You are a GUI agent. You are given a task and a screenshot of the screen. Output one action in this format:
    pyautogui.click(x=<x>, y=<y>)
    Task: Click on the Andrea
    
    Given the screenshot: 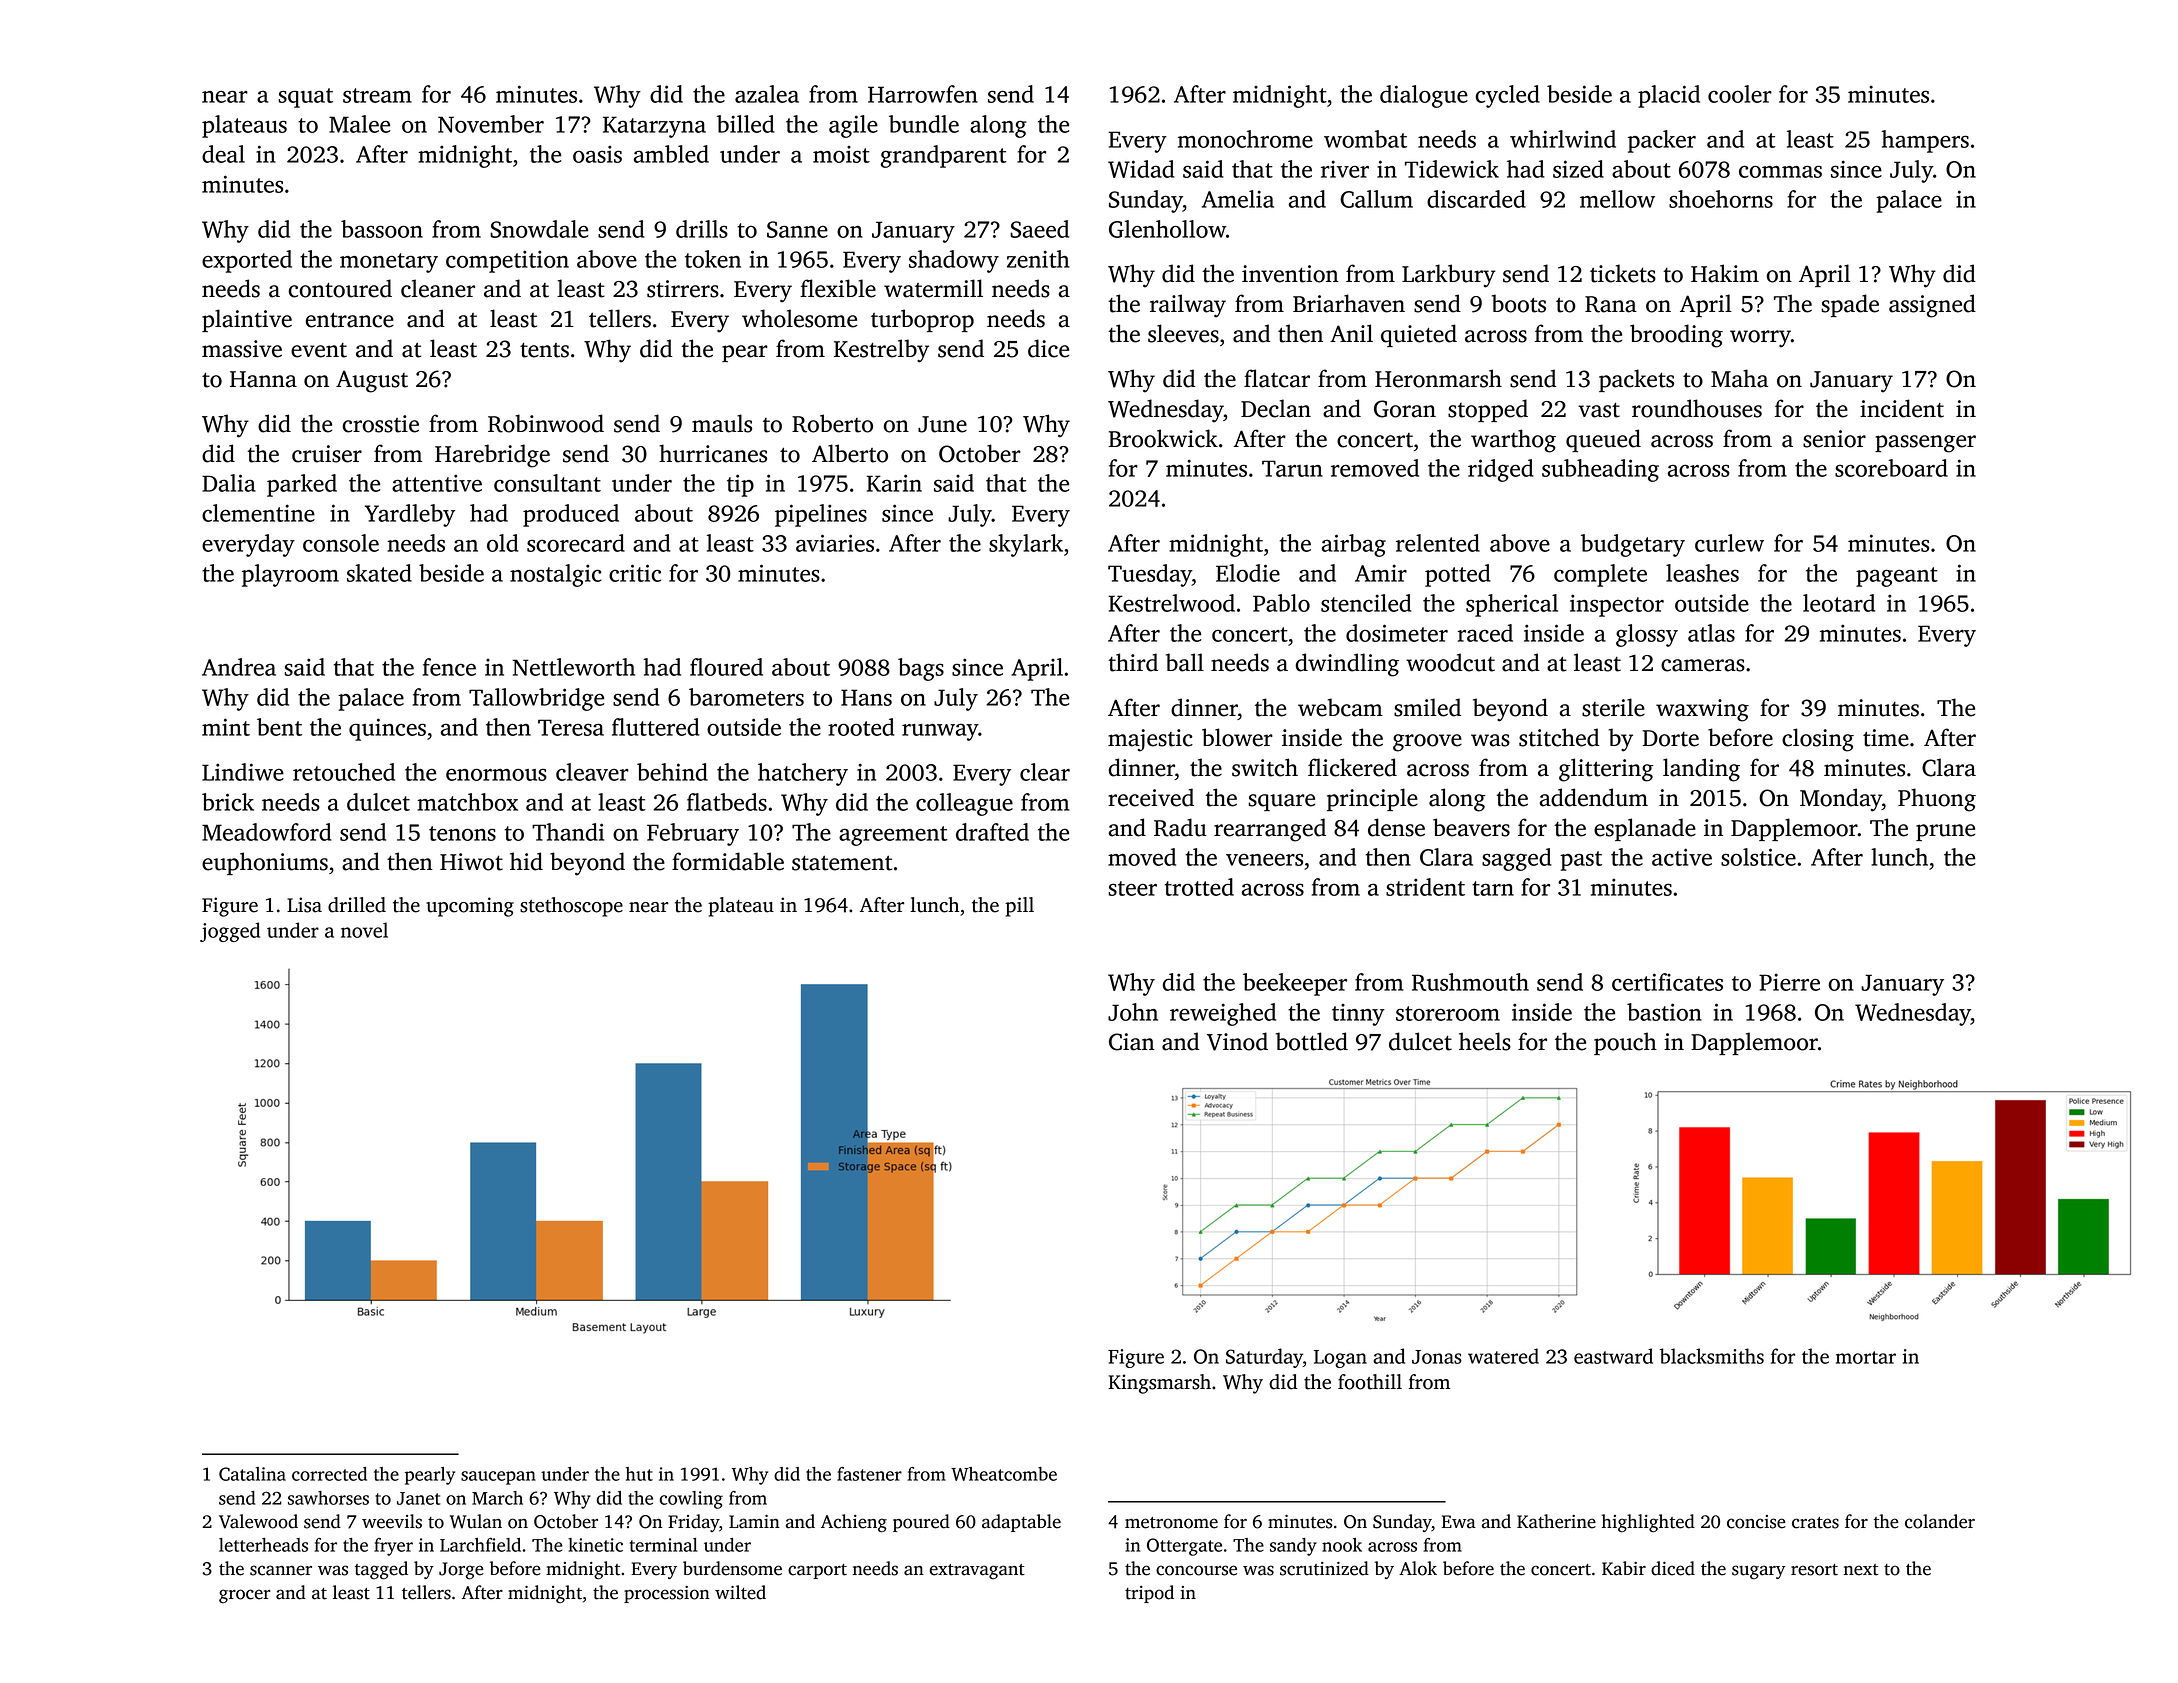 What is the action you would take?
    pyautogui.click(x=239, y=667)
